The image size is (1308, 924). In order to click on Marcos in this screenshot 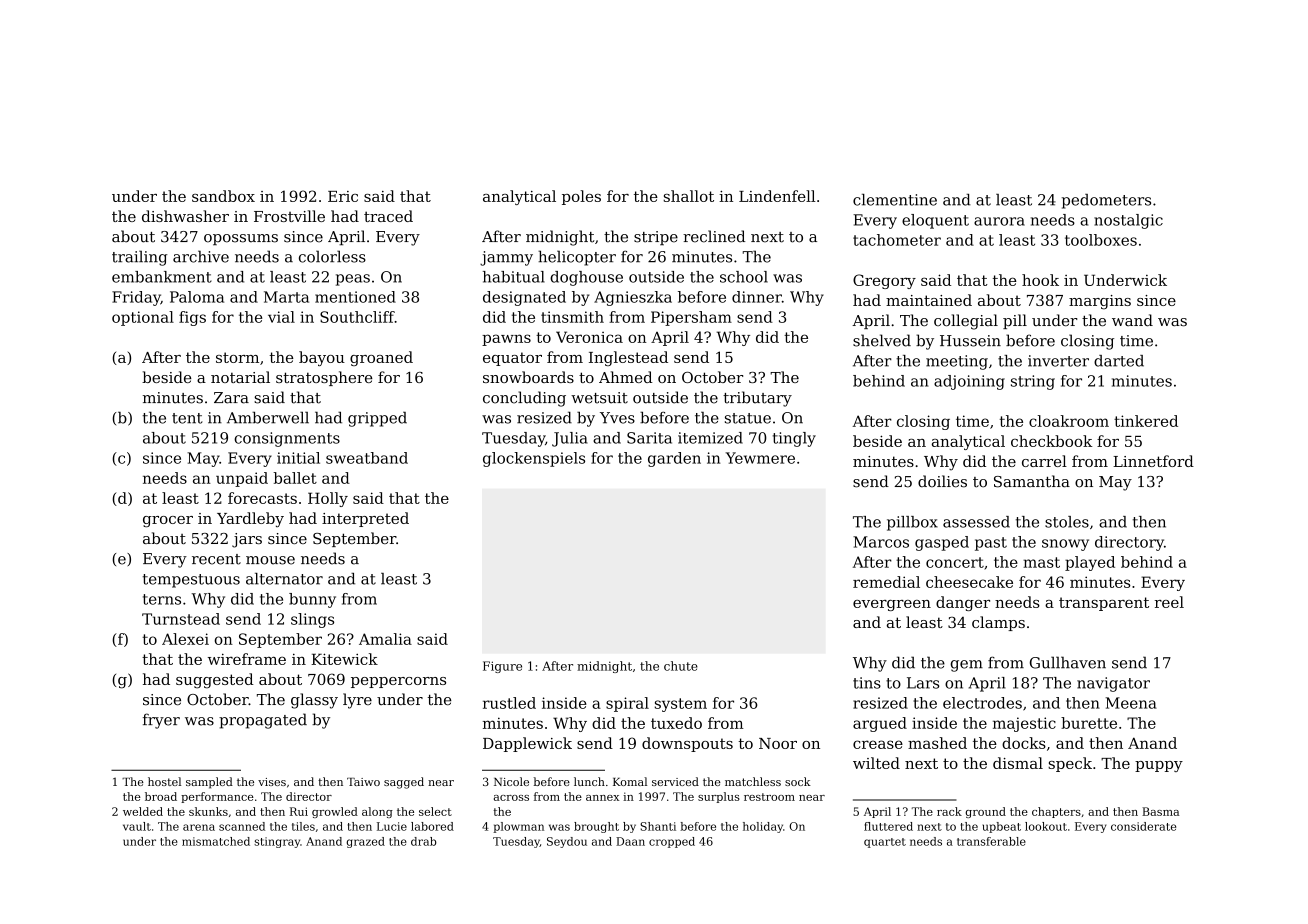, I will do `click(881, 542)`.
